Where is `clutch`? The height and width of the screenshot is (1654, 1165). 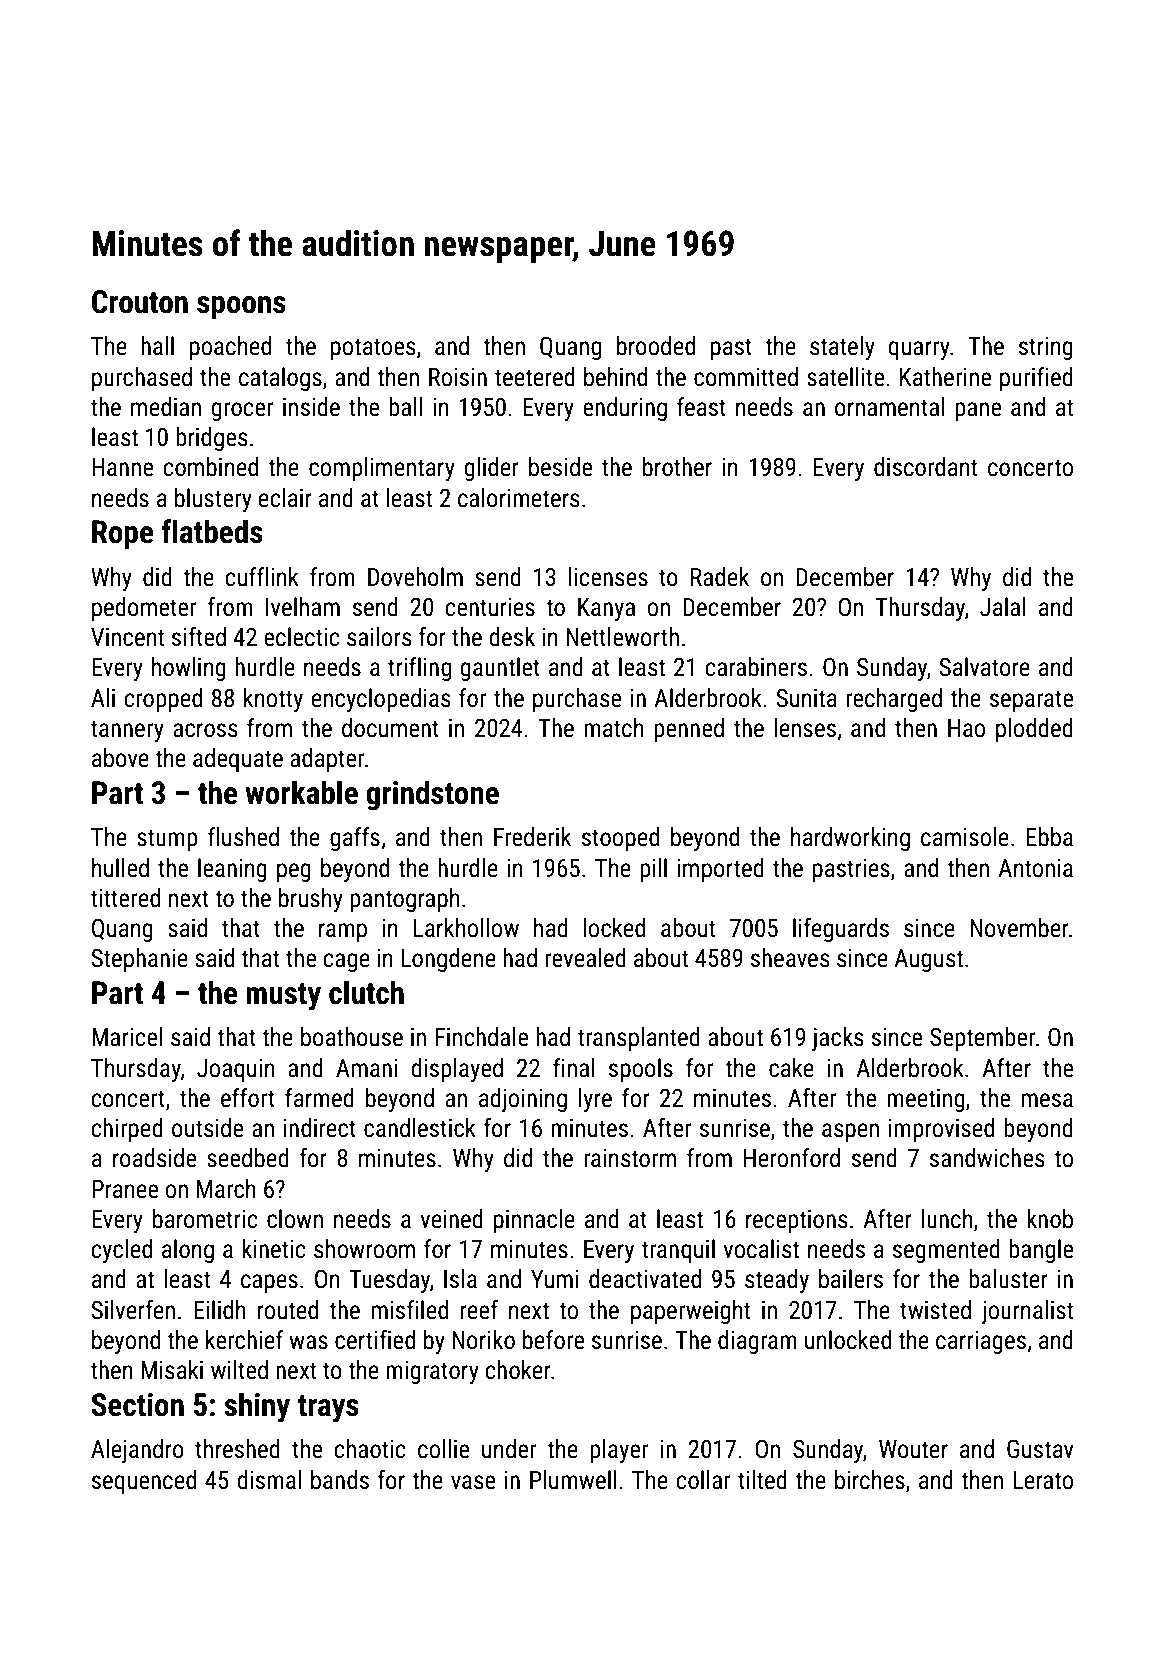 clutch is located at coordinates (366, 992).
